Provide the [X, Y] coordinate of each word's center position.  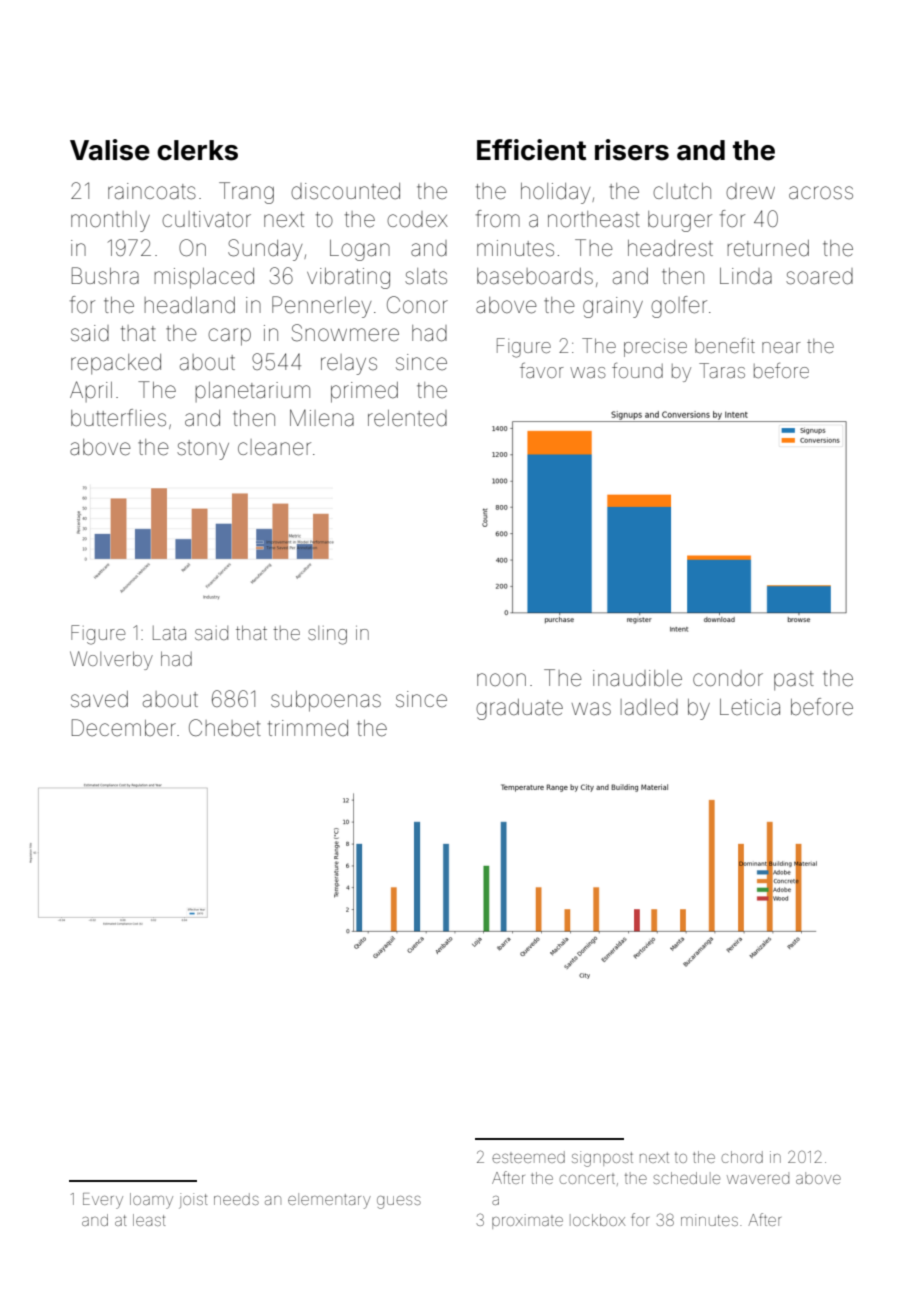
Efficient [531, 150]
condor [728, 678]
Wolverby [111, 660]
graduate [519, 709]
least [149, 1220]
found [637, 370]
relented [407, 418]
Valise [110, 150]
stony [203, 450]
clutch [682, 191]
